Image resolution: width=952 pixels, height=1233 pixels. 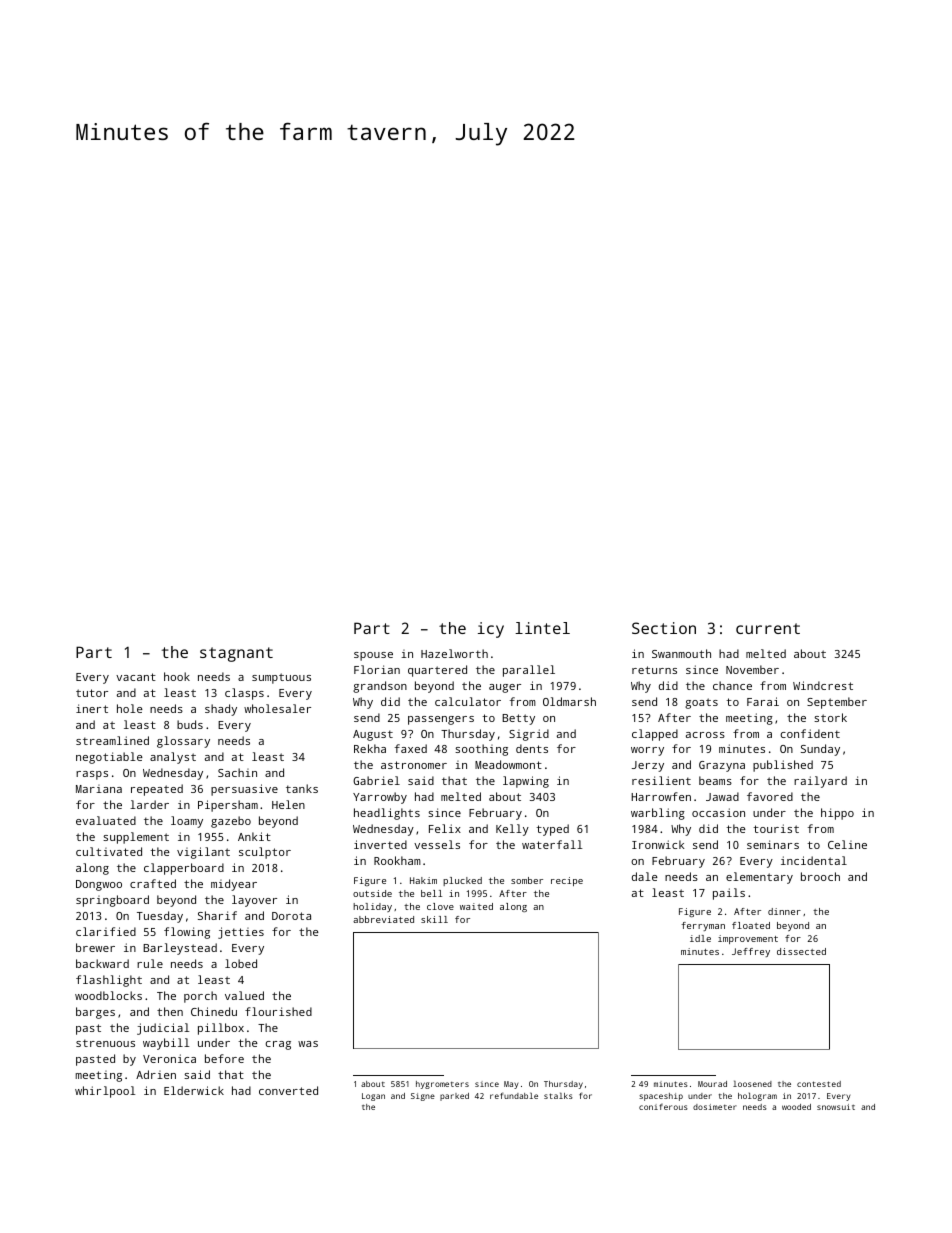 I want to click on parked, so click(x=454, y=1097).
